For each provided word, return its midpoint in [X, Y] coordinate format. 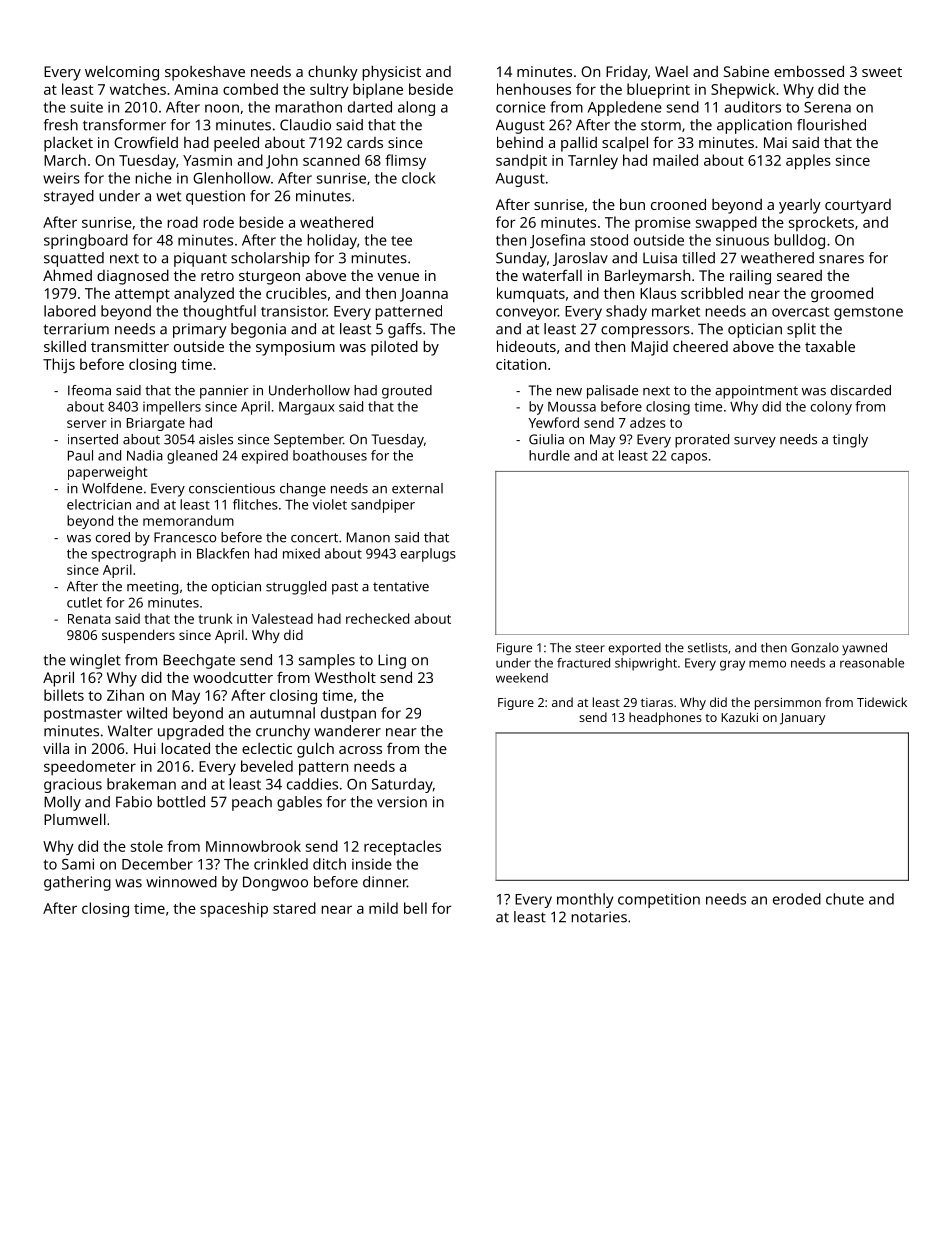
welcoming [122, 73]
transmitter [130, 346]
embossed [809, 71]
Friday [627, 73]
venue [398, 277]
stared [294, 908]
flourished [831, 125]
